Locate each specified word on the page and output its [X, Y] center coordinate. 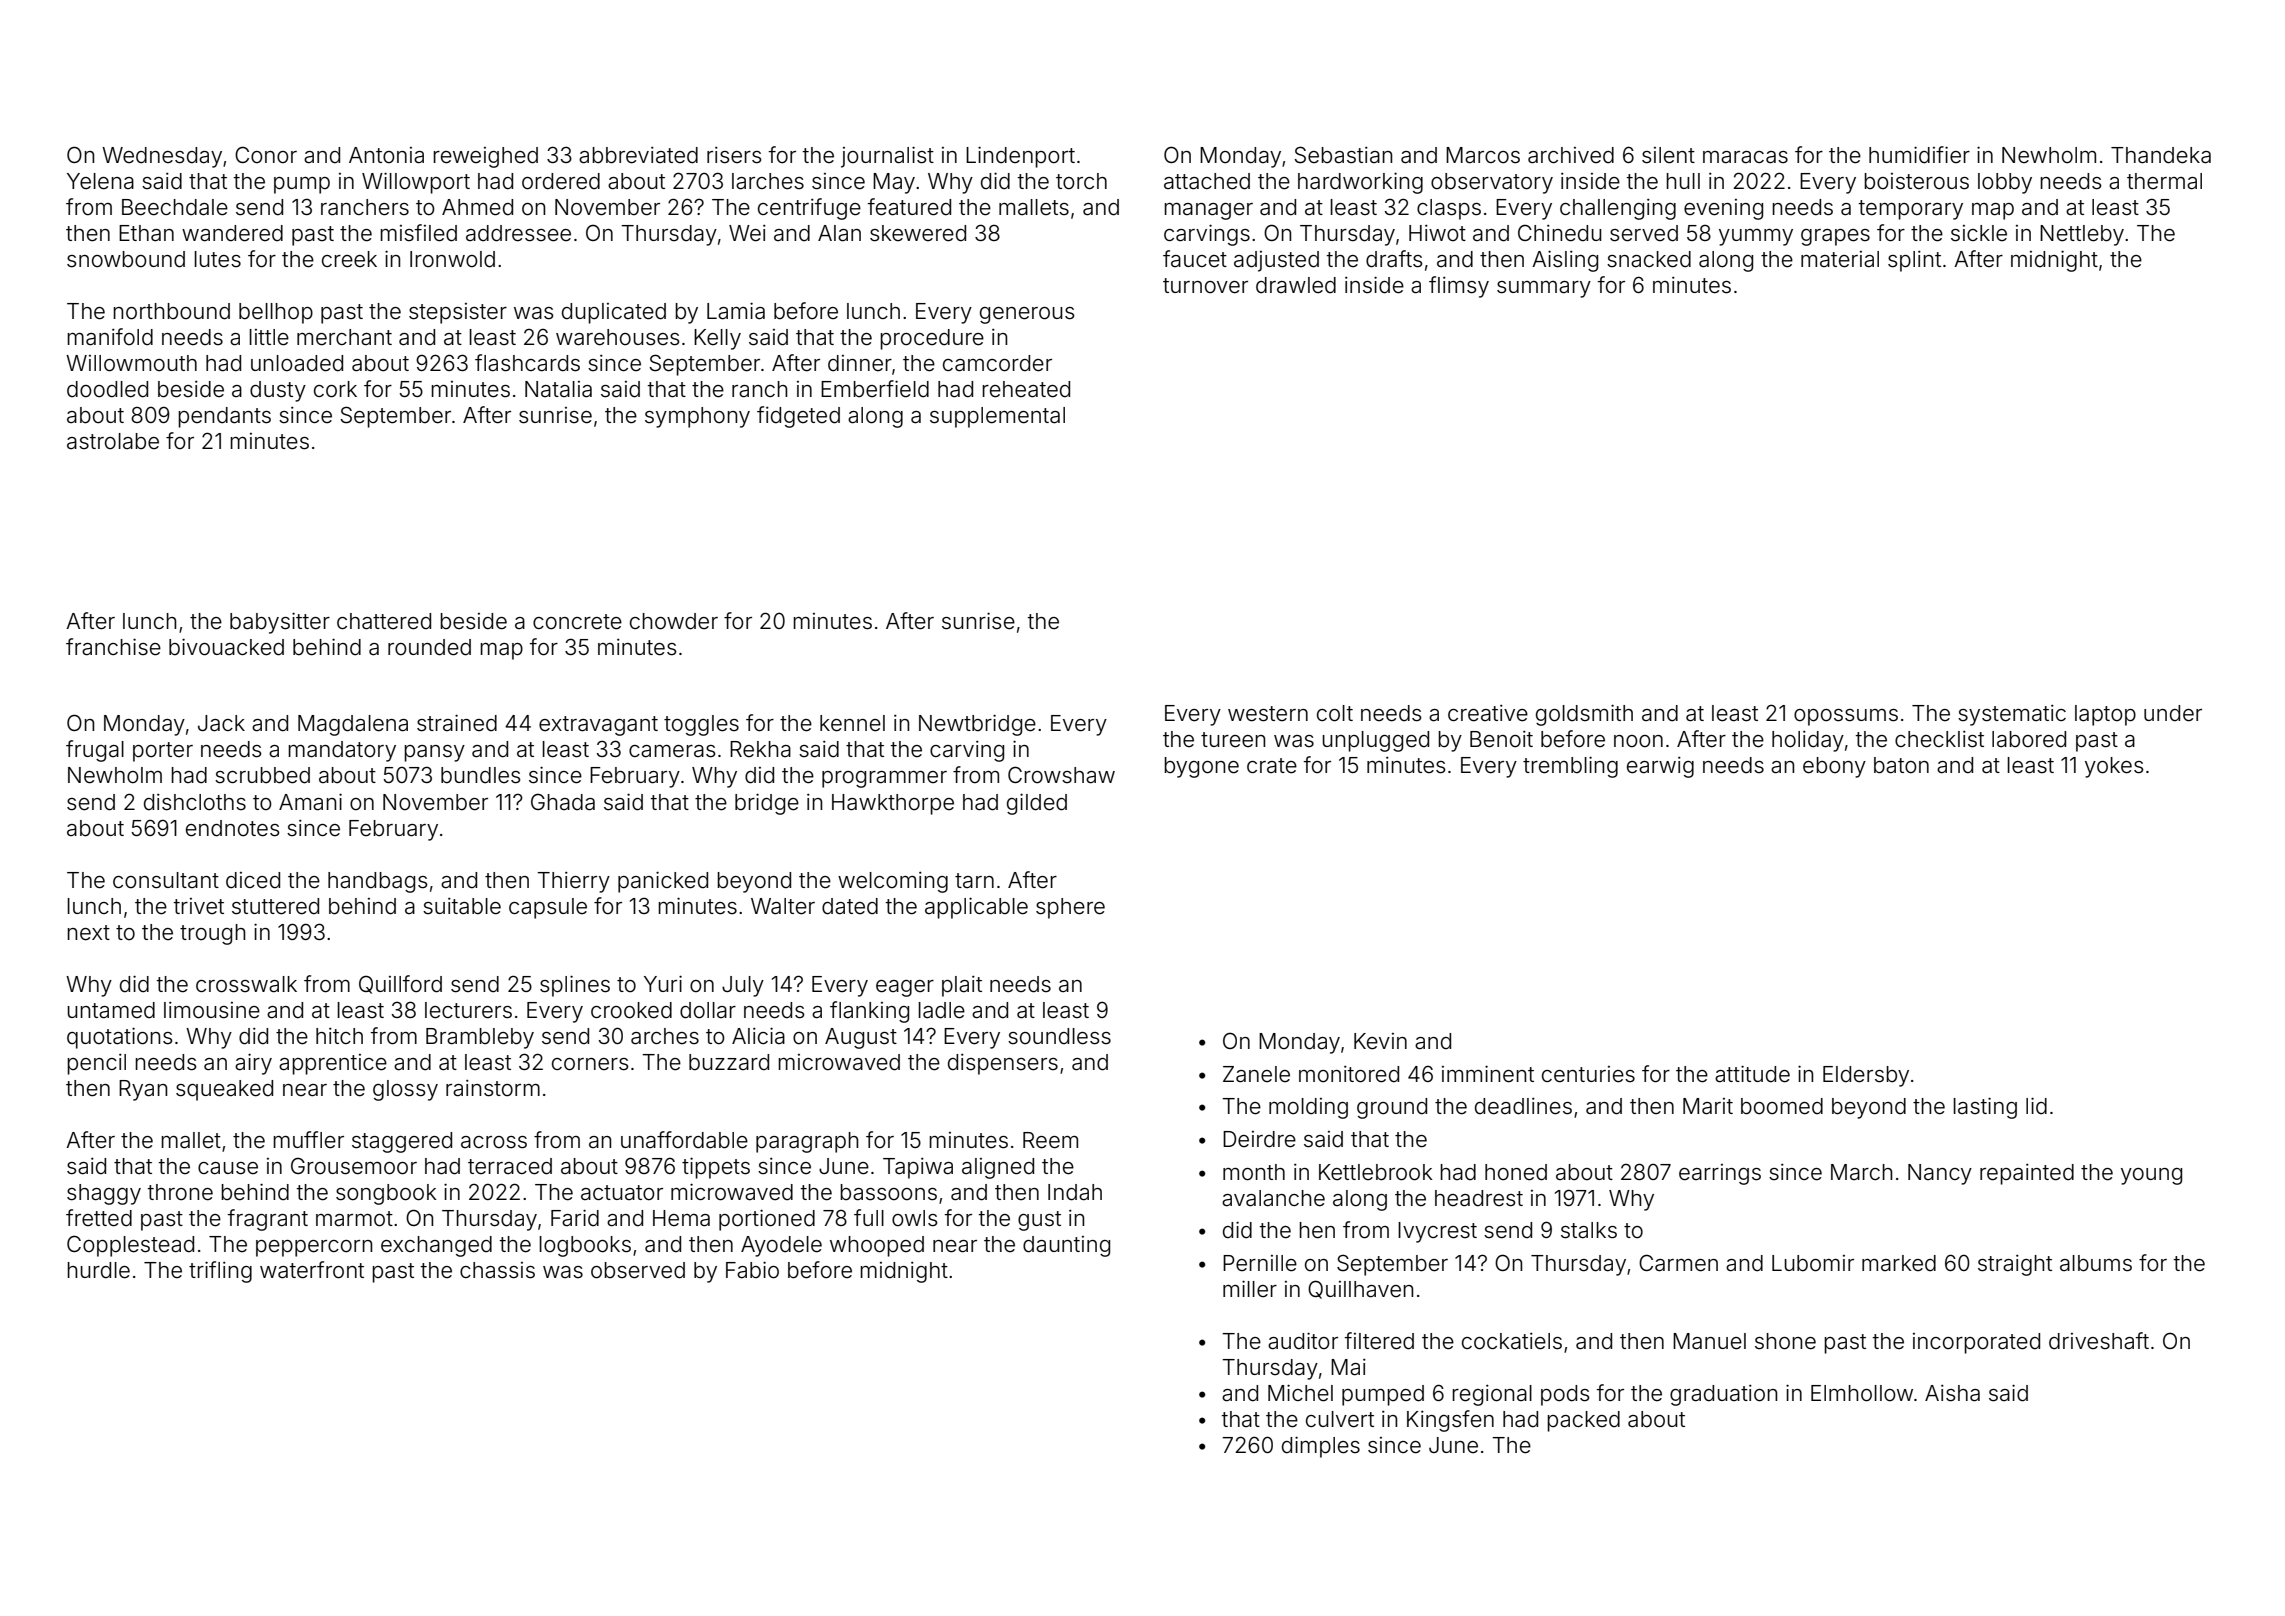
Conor [266, 155]
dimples [1321, 1447]
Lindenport [1020, 157]
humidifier [1919, 155]
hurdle [98, 1270]
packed [1583, 1421]
